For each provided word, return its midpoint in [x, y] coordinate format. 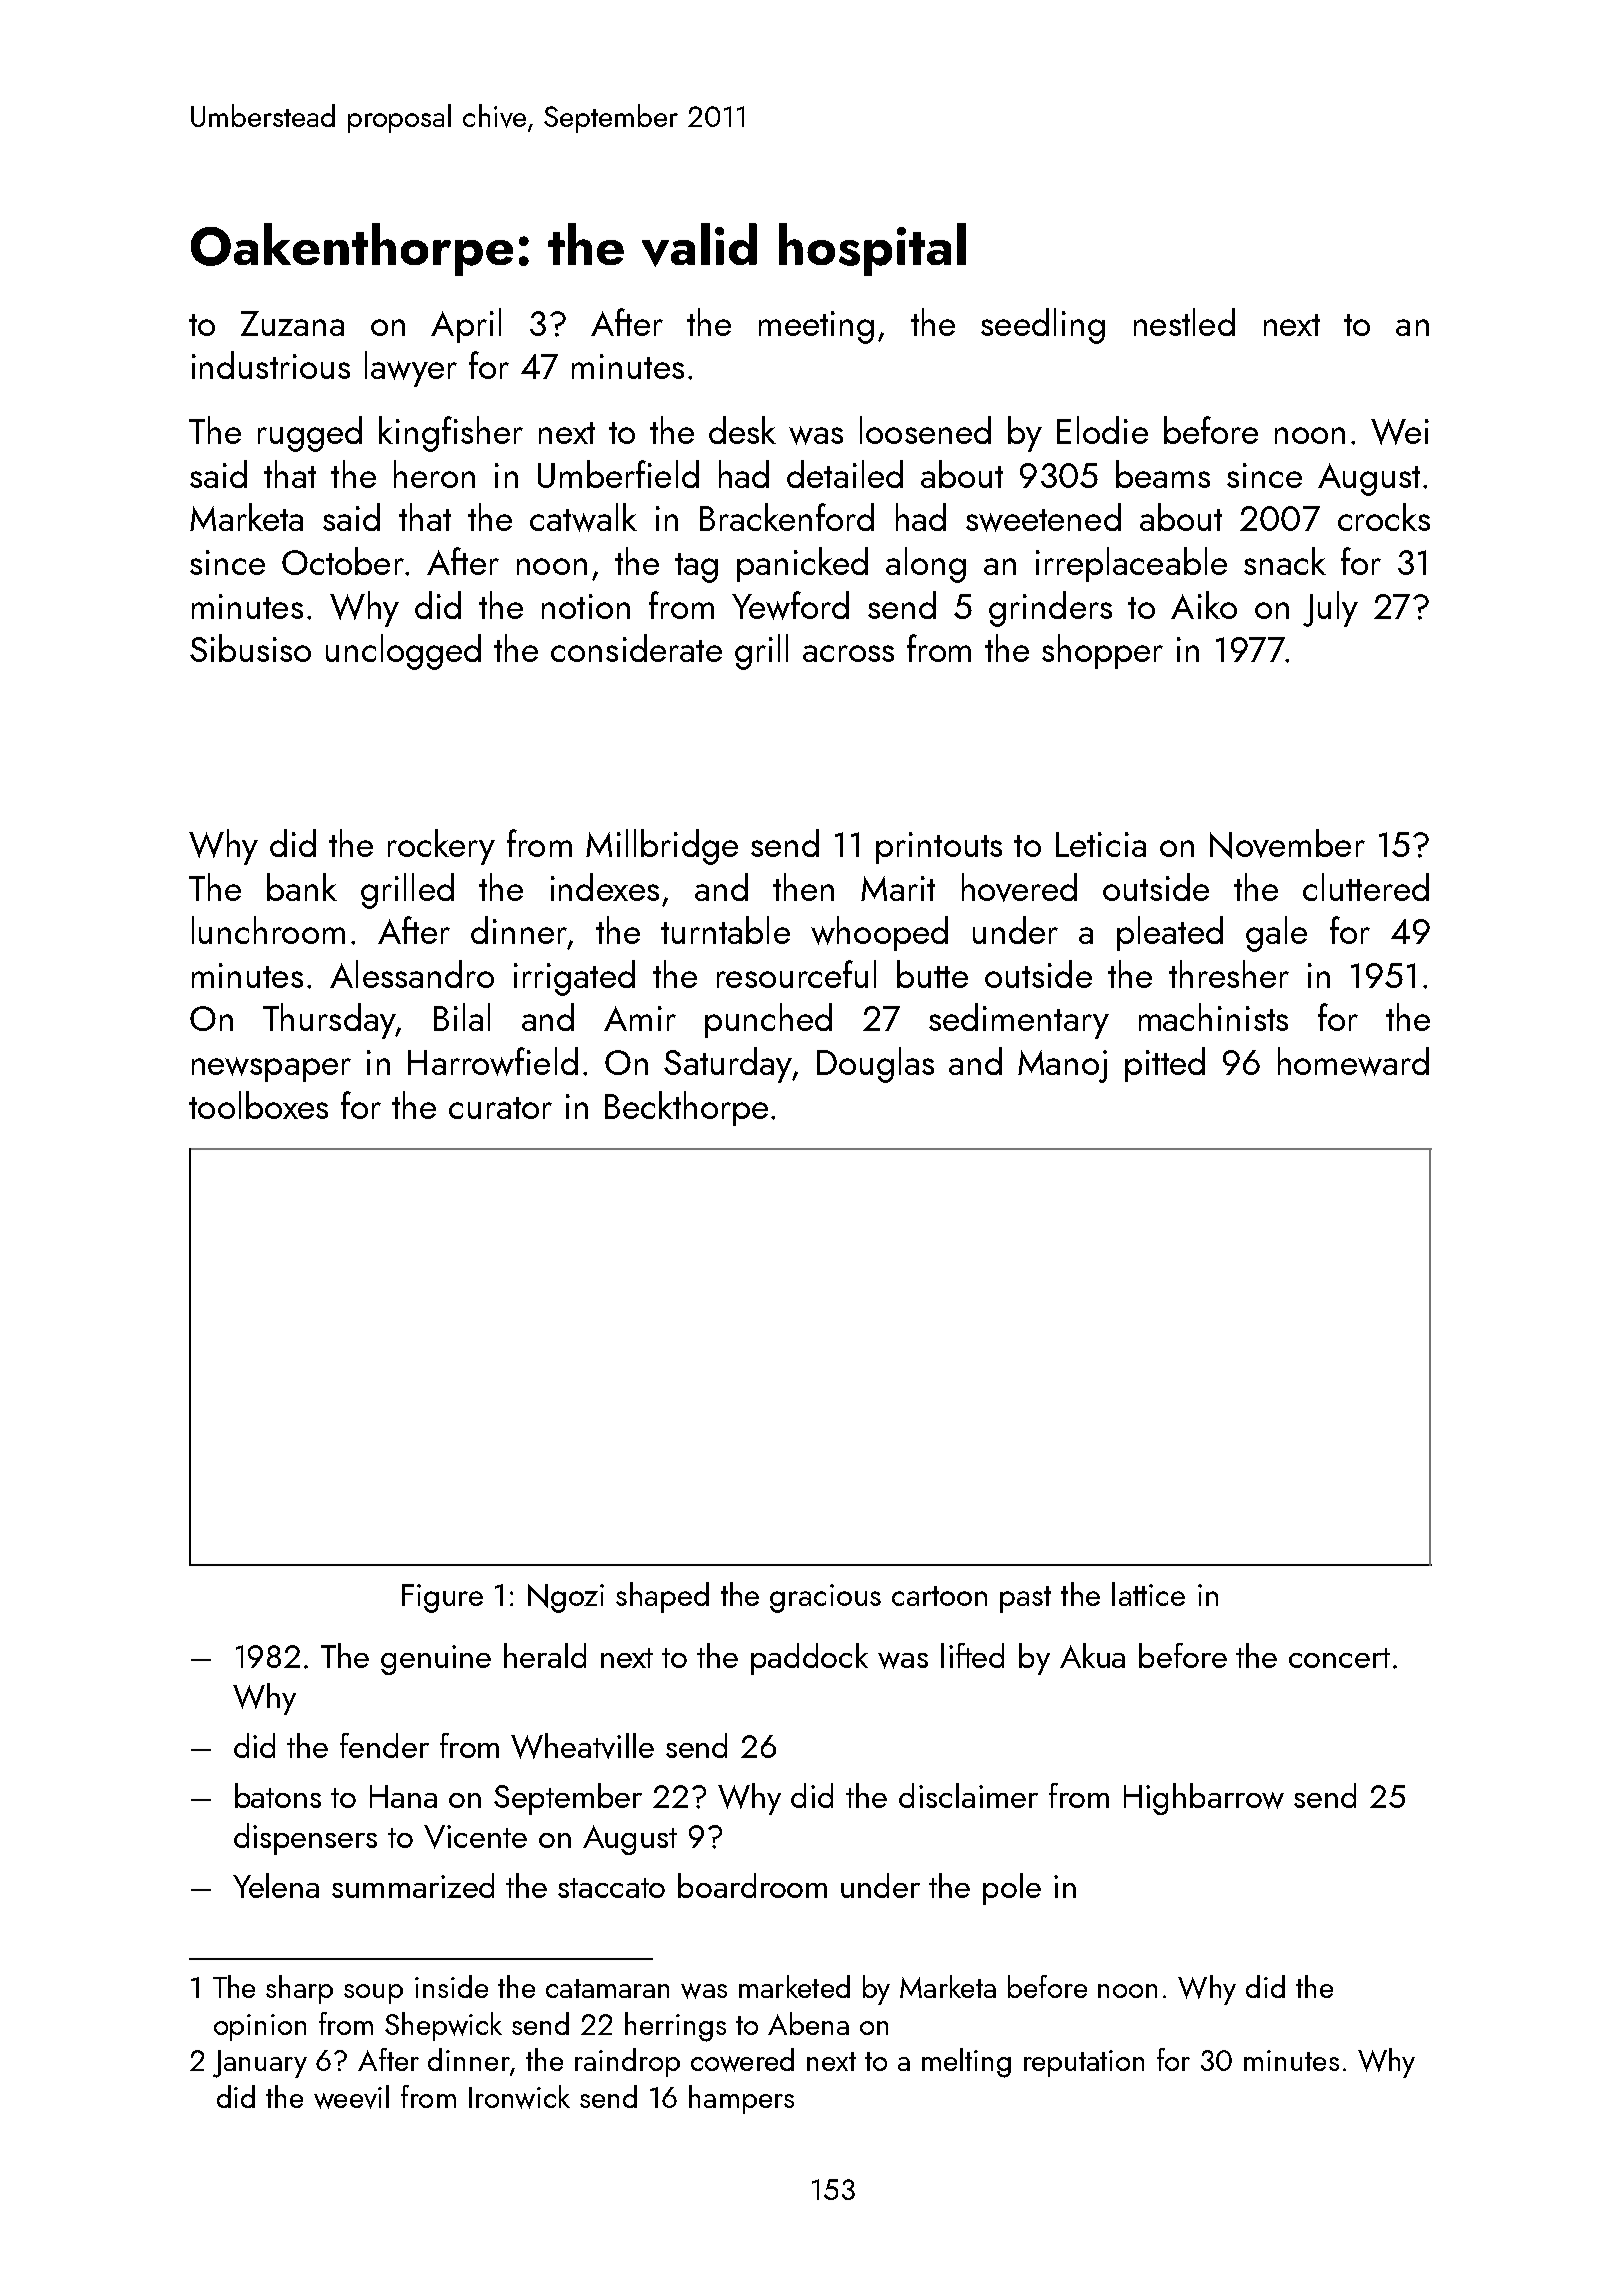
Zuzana [292, 323]
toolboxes [258, 1105]
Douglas [875, 1065]
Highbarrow [1204, 1799]
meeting [816, 327]
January [260, 2064]
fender [384, 1745]
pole [1012, 1889]
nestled [1184, 322]
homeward [1353, 1061]
